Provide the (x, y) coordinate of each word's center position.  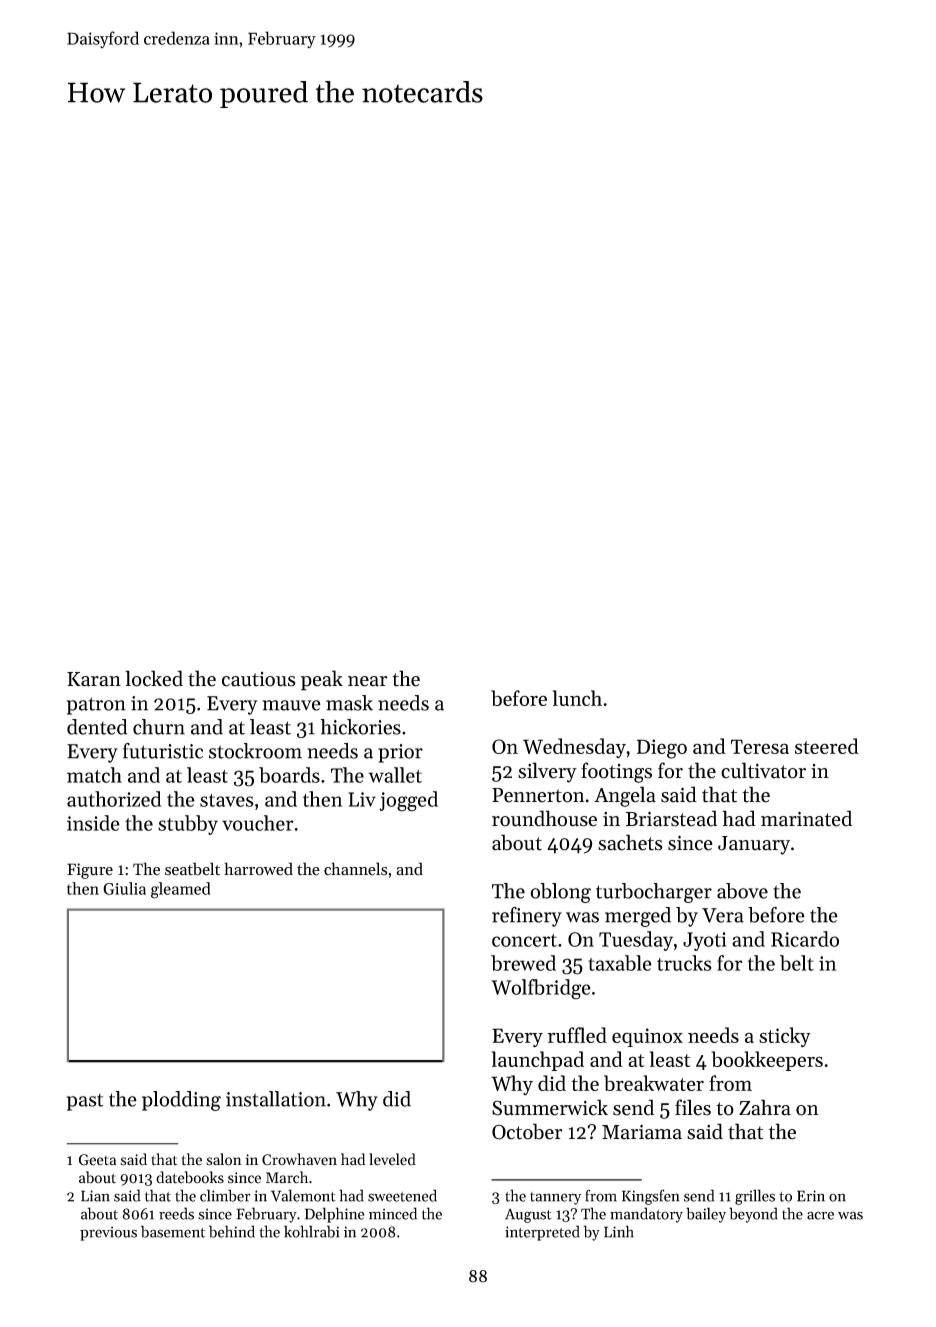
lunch (577, 698)
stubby (188, 825)
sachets (630, 842)
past (85, 1102)
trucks (684, 963)
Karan (94, 679)
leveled (392, 1159)
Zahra (765, 1107)
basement (173, 1231)
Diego (662, 749)
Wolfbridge (541, 989)
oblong (560, 893)
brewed (523, 963)
